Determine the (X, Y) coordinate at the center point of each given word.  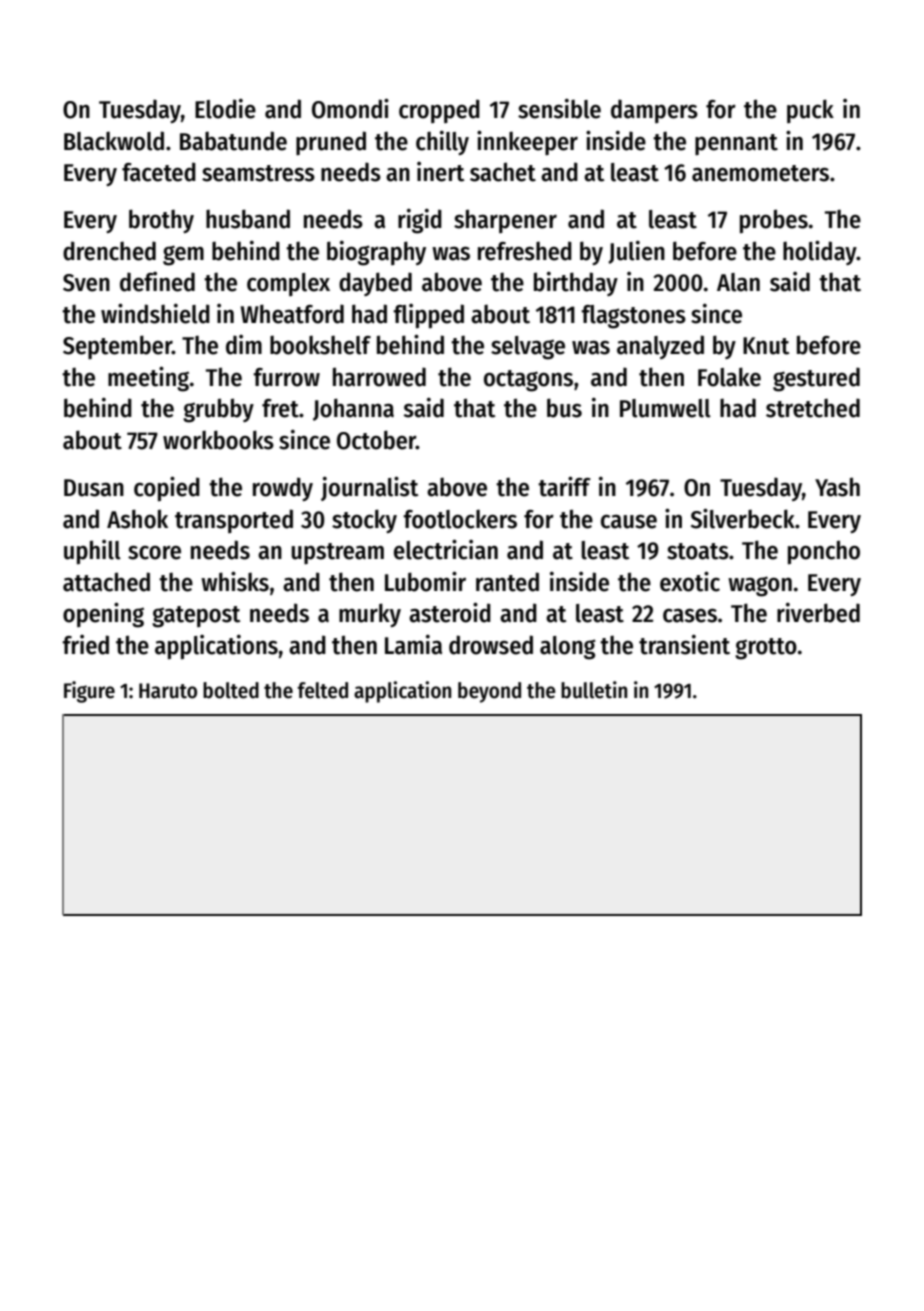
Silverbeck (743, 518)
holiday (820, 252)
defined (157, 282)
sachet (503, 172)
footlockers (460, 519)
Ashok (137, 519)
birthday (576, 283)
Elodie (225, 108)
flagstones (633, 317)
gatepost (196, 617)
